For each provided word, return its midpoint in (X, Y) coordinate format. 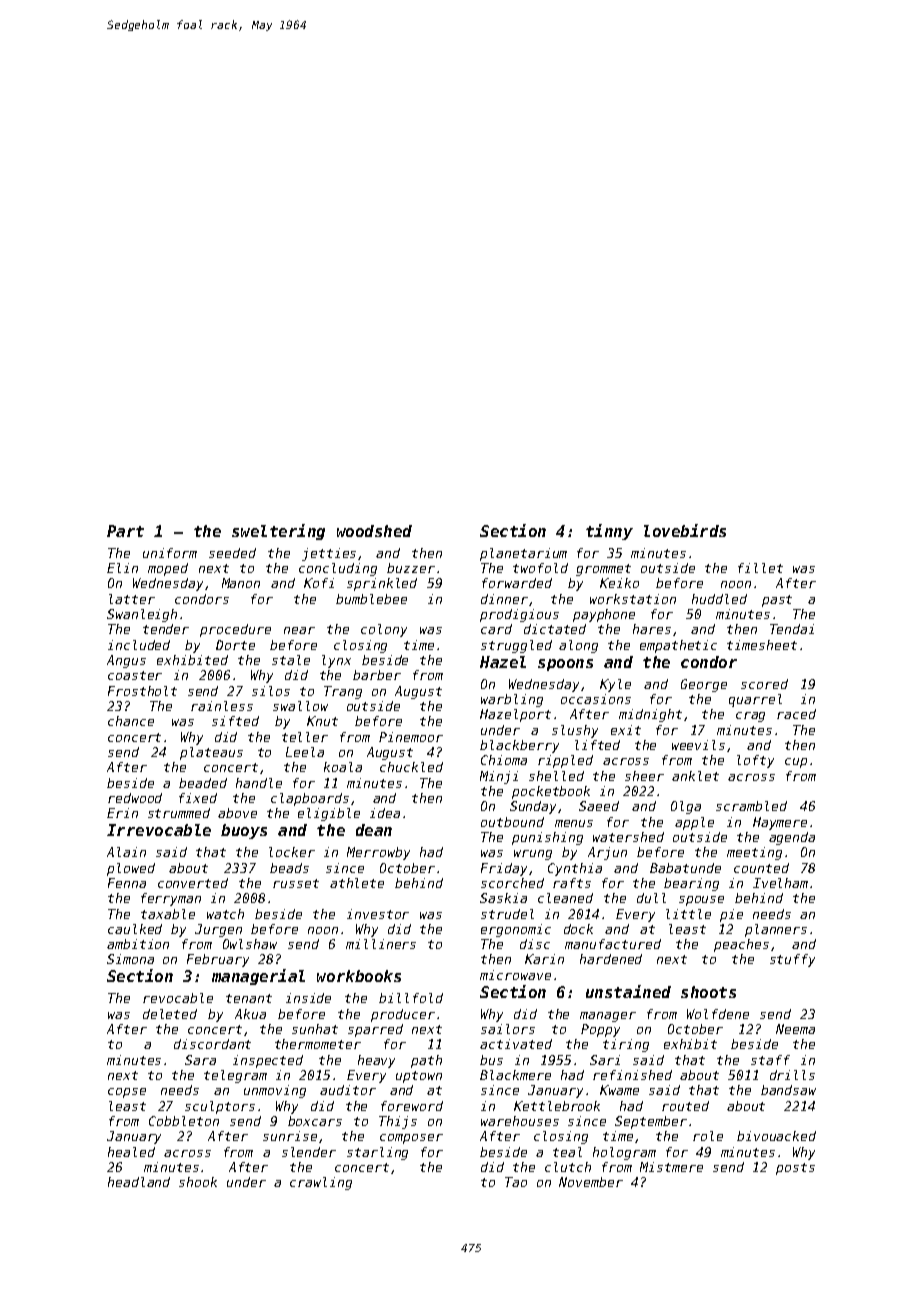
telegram (235, 1076)
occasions (596, 699)
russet (296, 883)
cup (796, 763)
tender (166, 629)
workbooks (359, 976)
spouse (701, 901)
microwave (515, 975)
